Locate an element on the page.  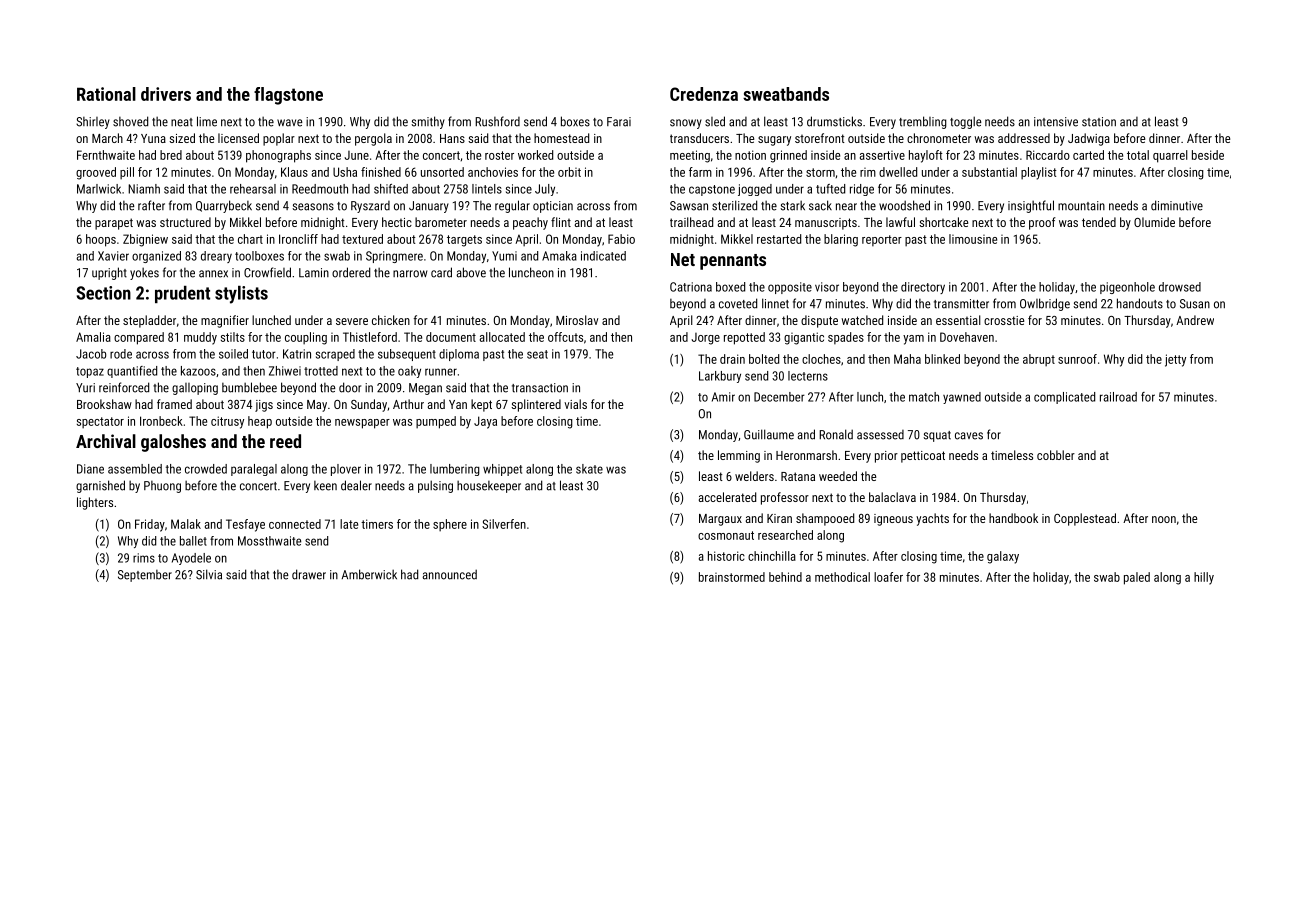
noon is located at coordinates (1164, 519).
